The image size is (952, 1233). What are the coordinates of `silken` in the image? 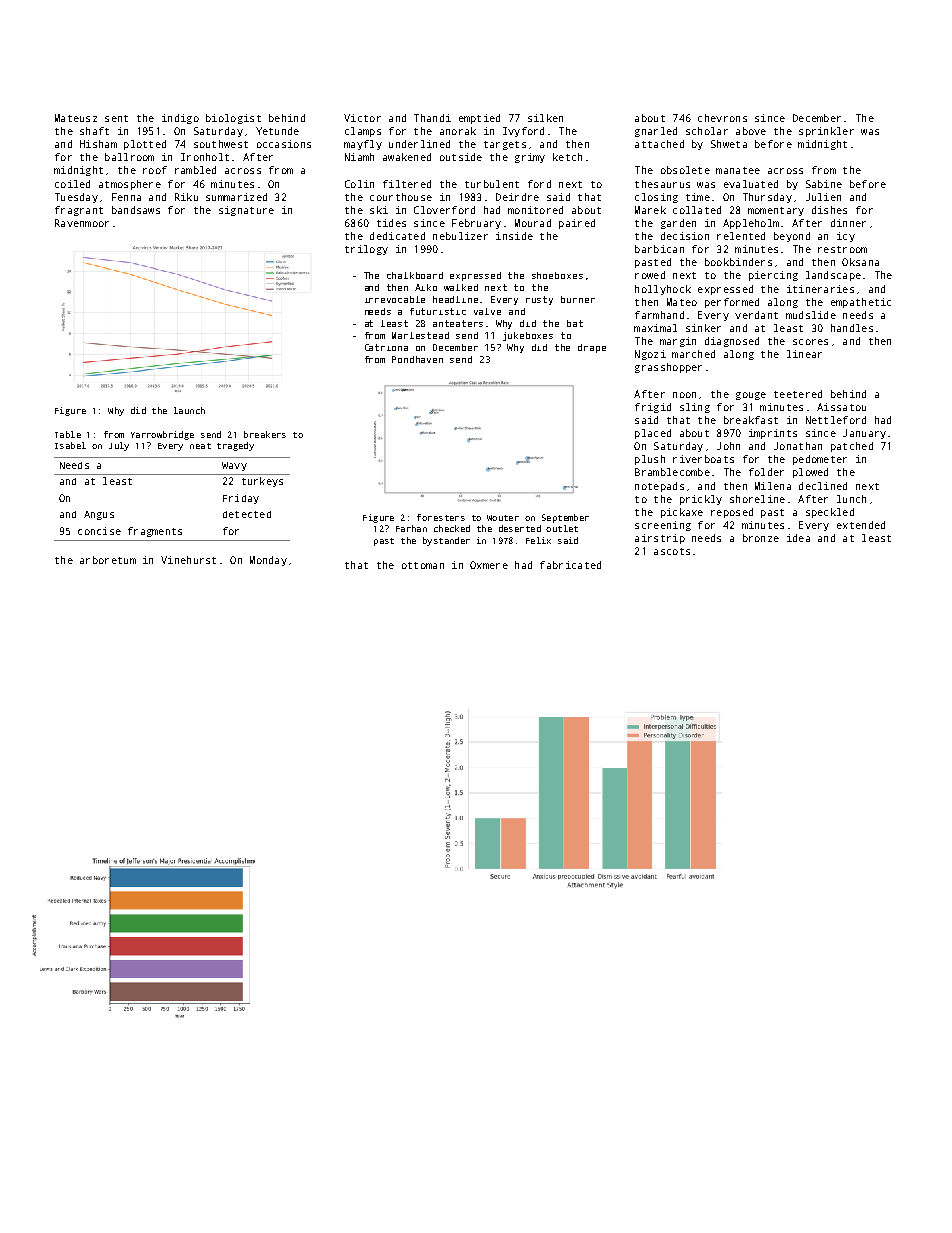 It's located at (545, 118).
